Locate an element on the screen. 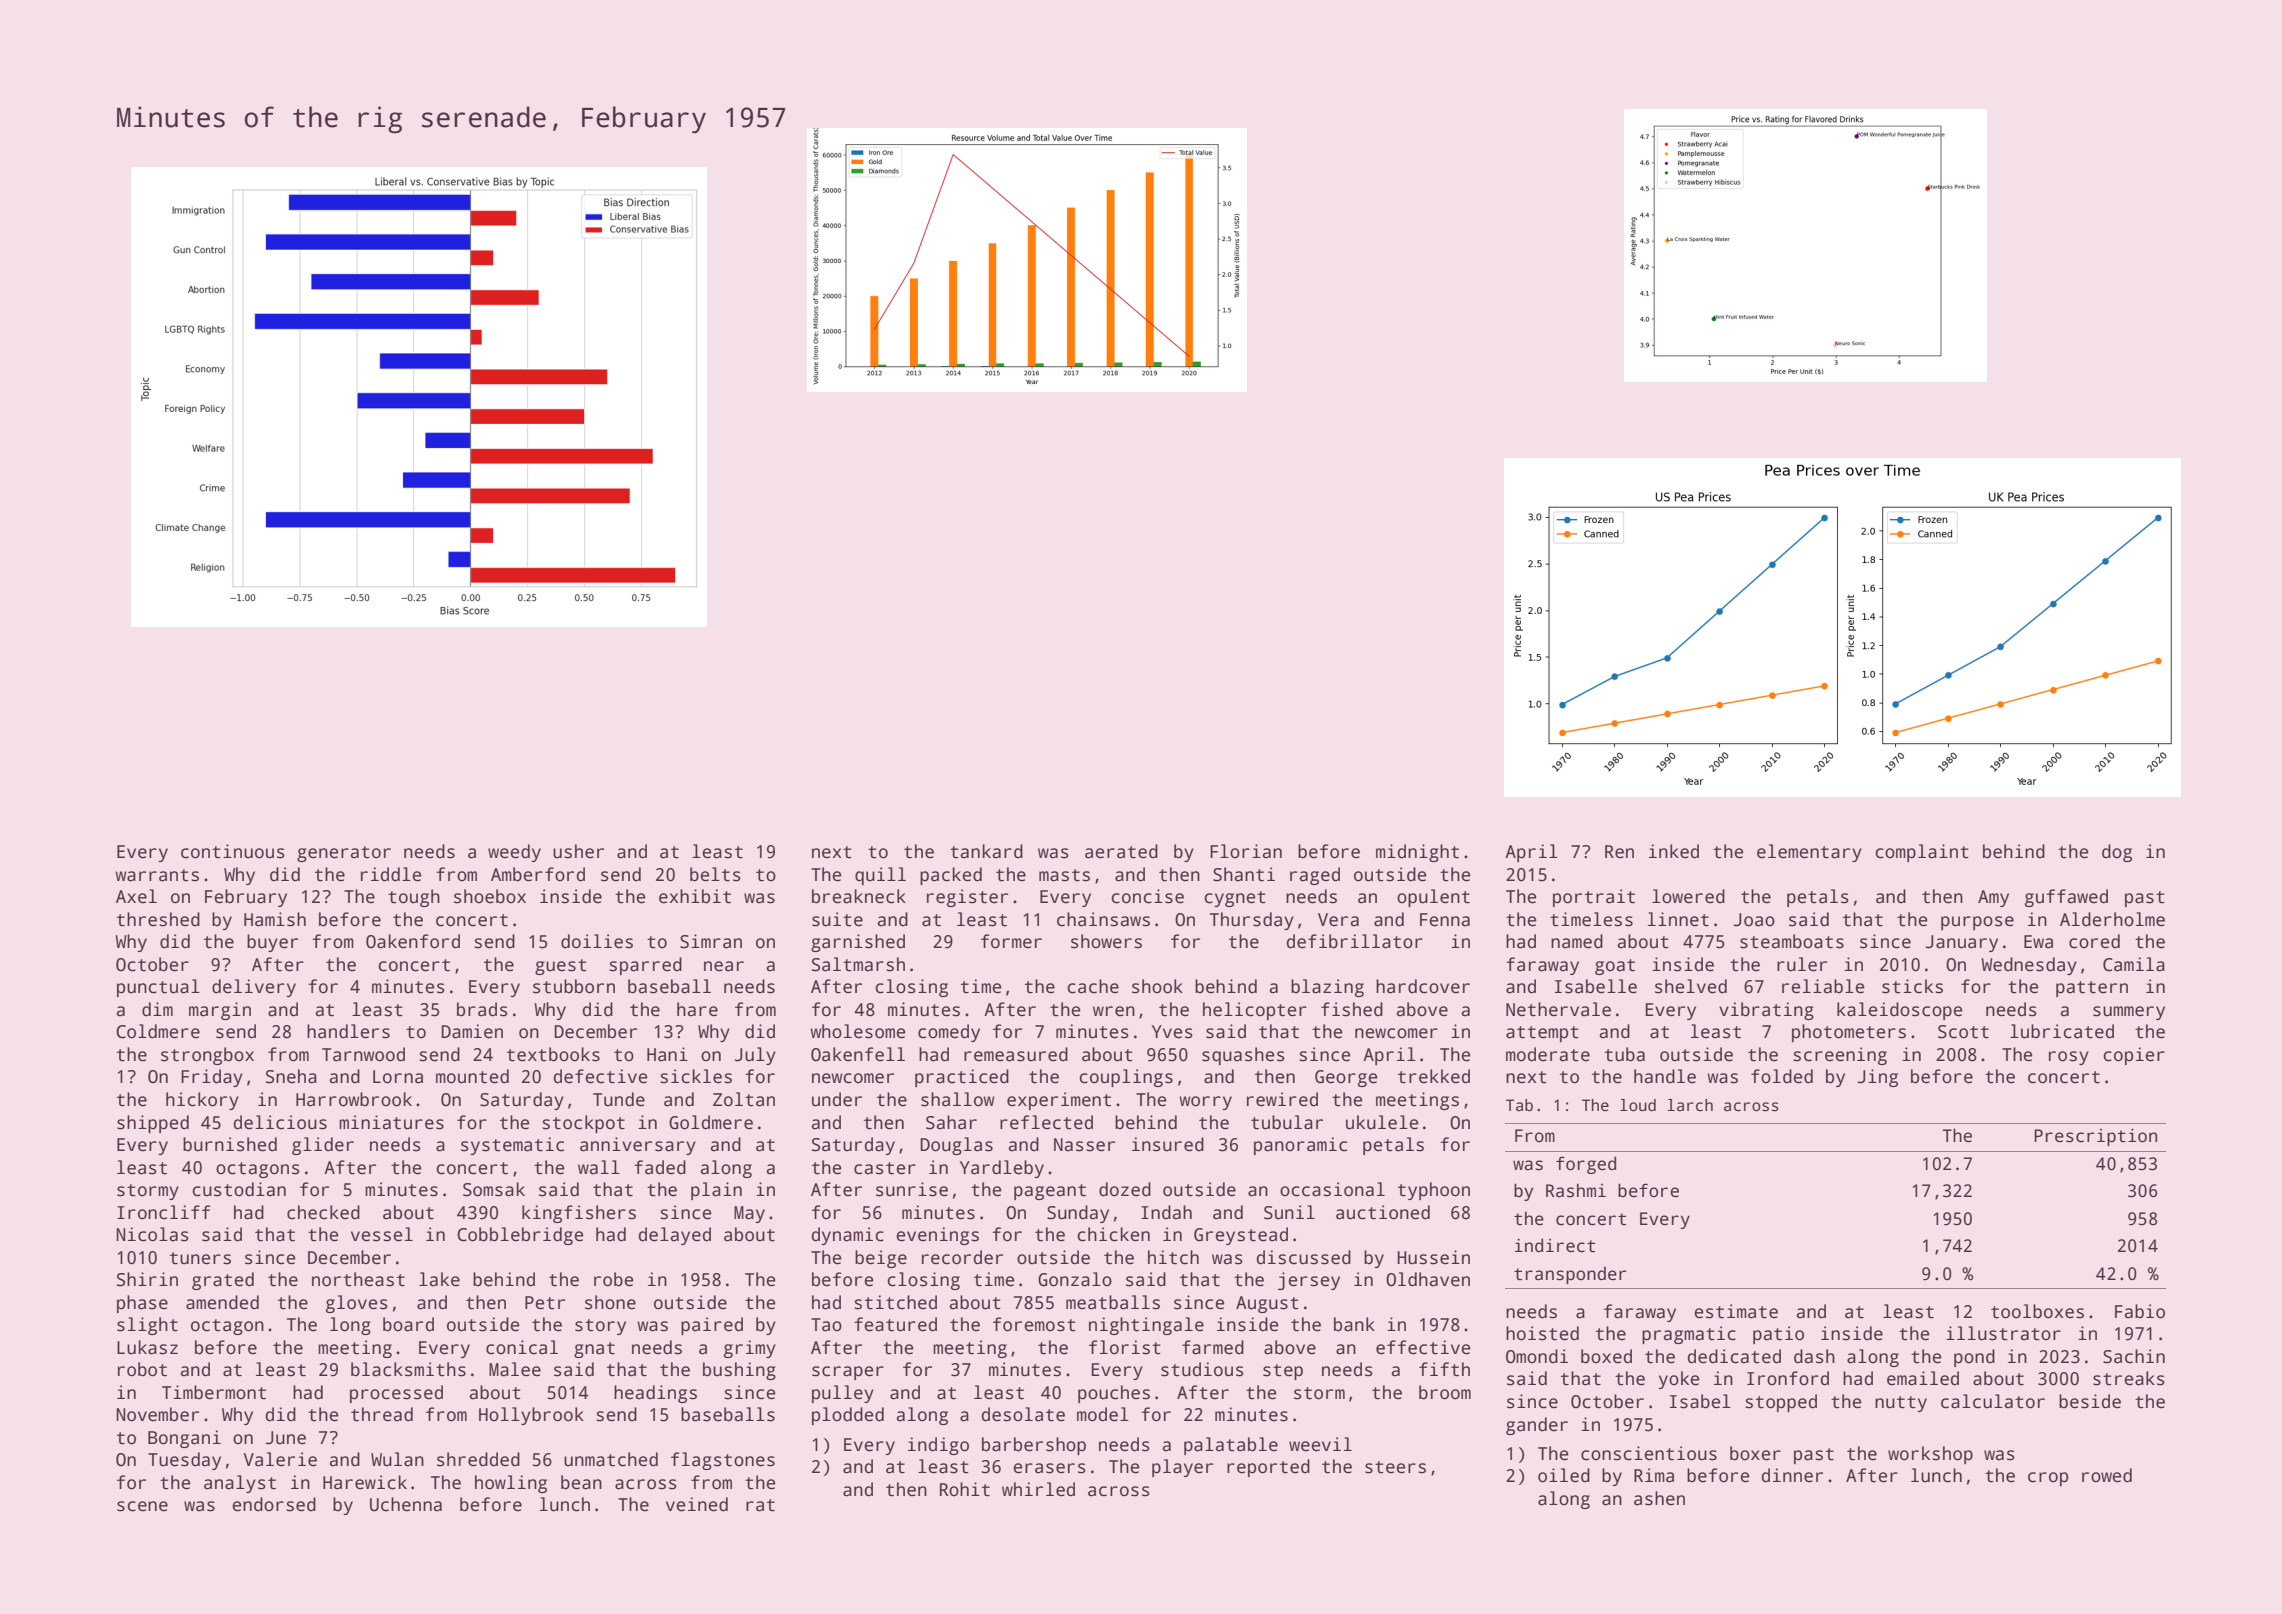 Image resolution: width=2282 pixels, height=1614 pixels. opulent is located at coordinates (1433, 898).
